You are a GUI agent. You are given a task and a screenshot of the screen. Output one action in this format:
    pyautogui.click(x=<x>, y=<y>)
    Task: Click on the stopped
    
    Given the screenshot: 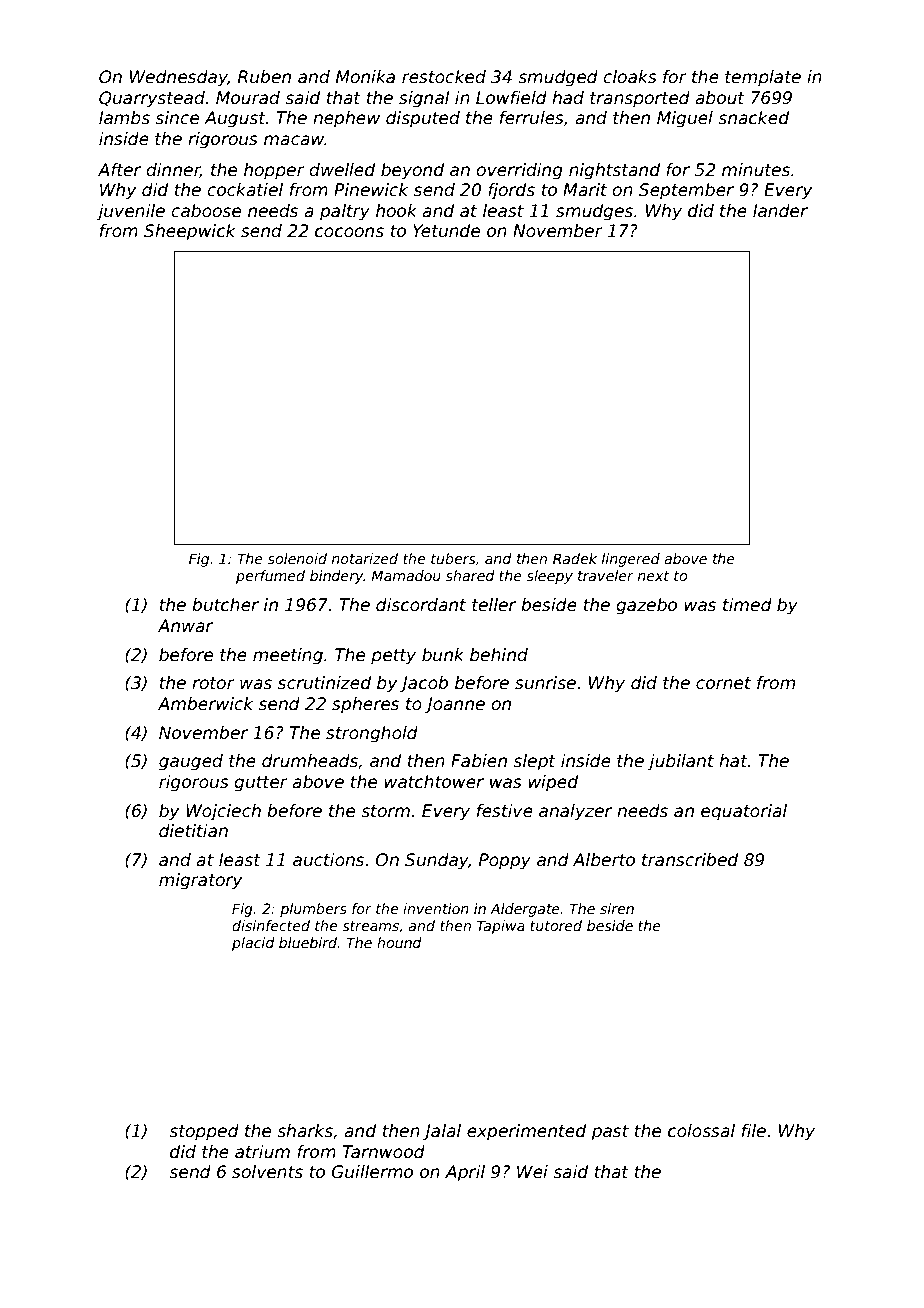 What is the action you would take?
    pyautogui.click(x=204, y=1132)
